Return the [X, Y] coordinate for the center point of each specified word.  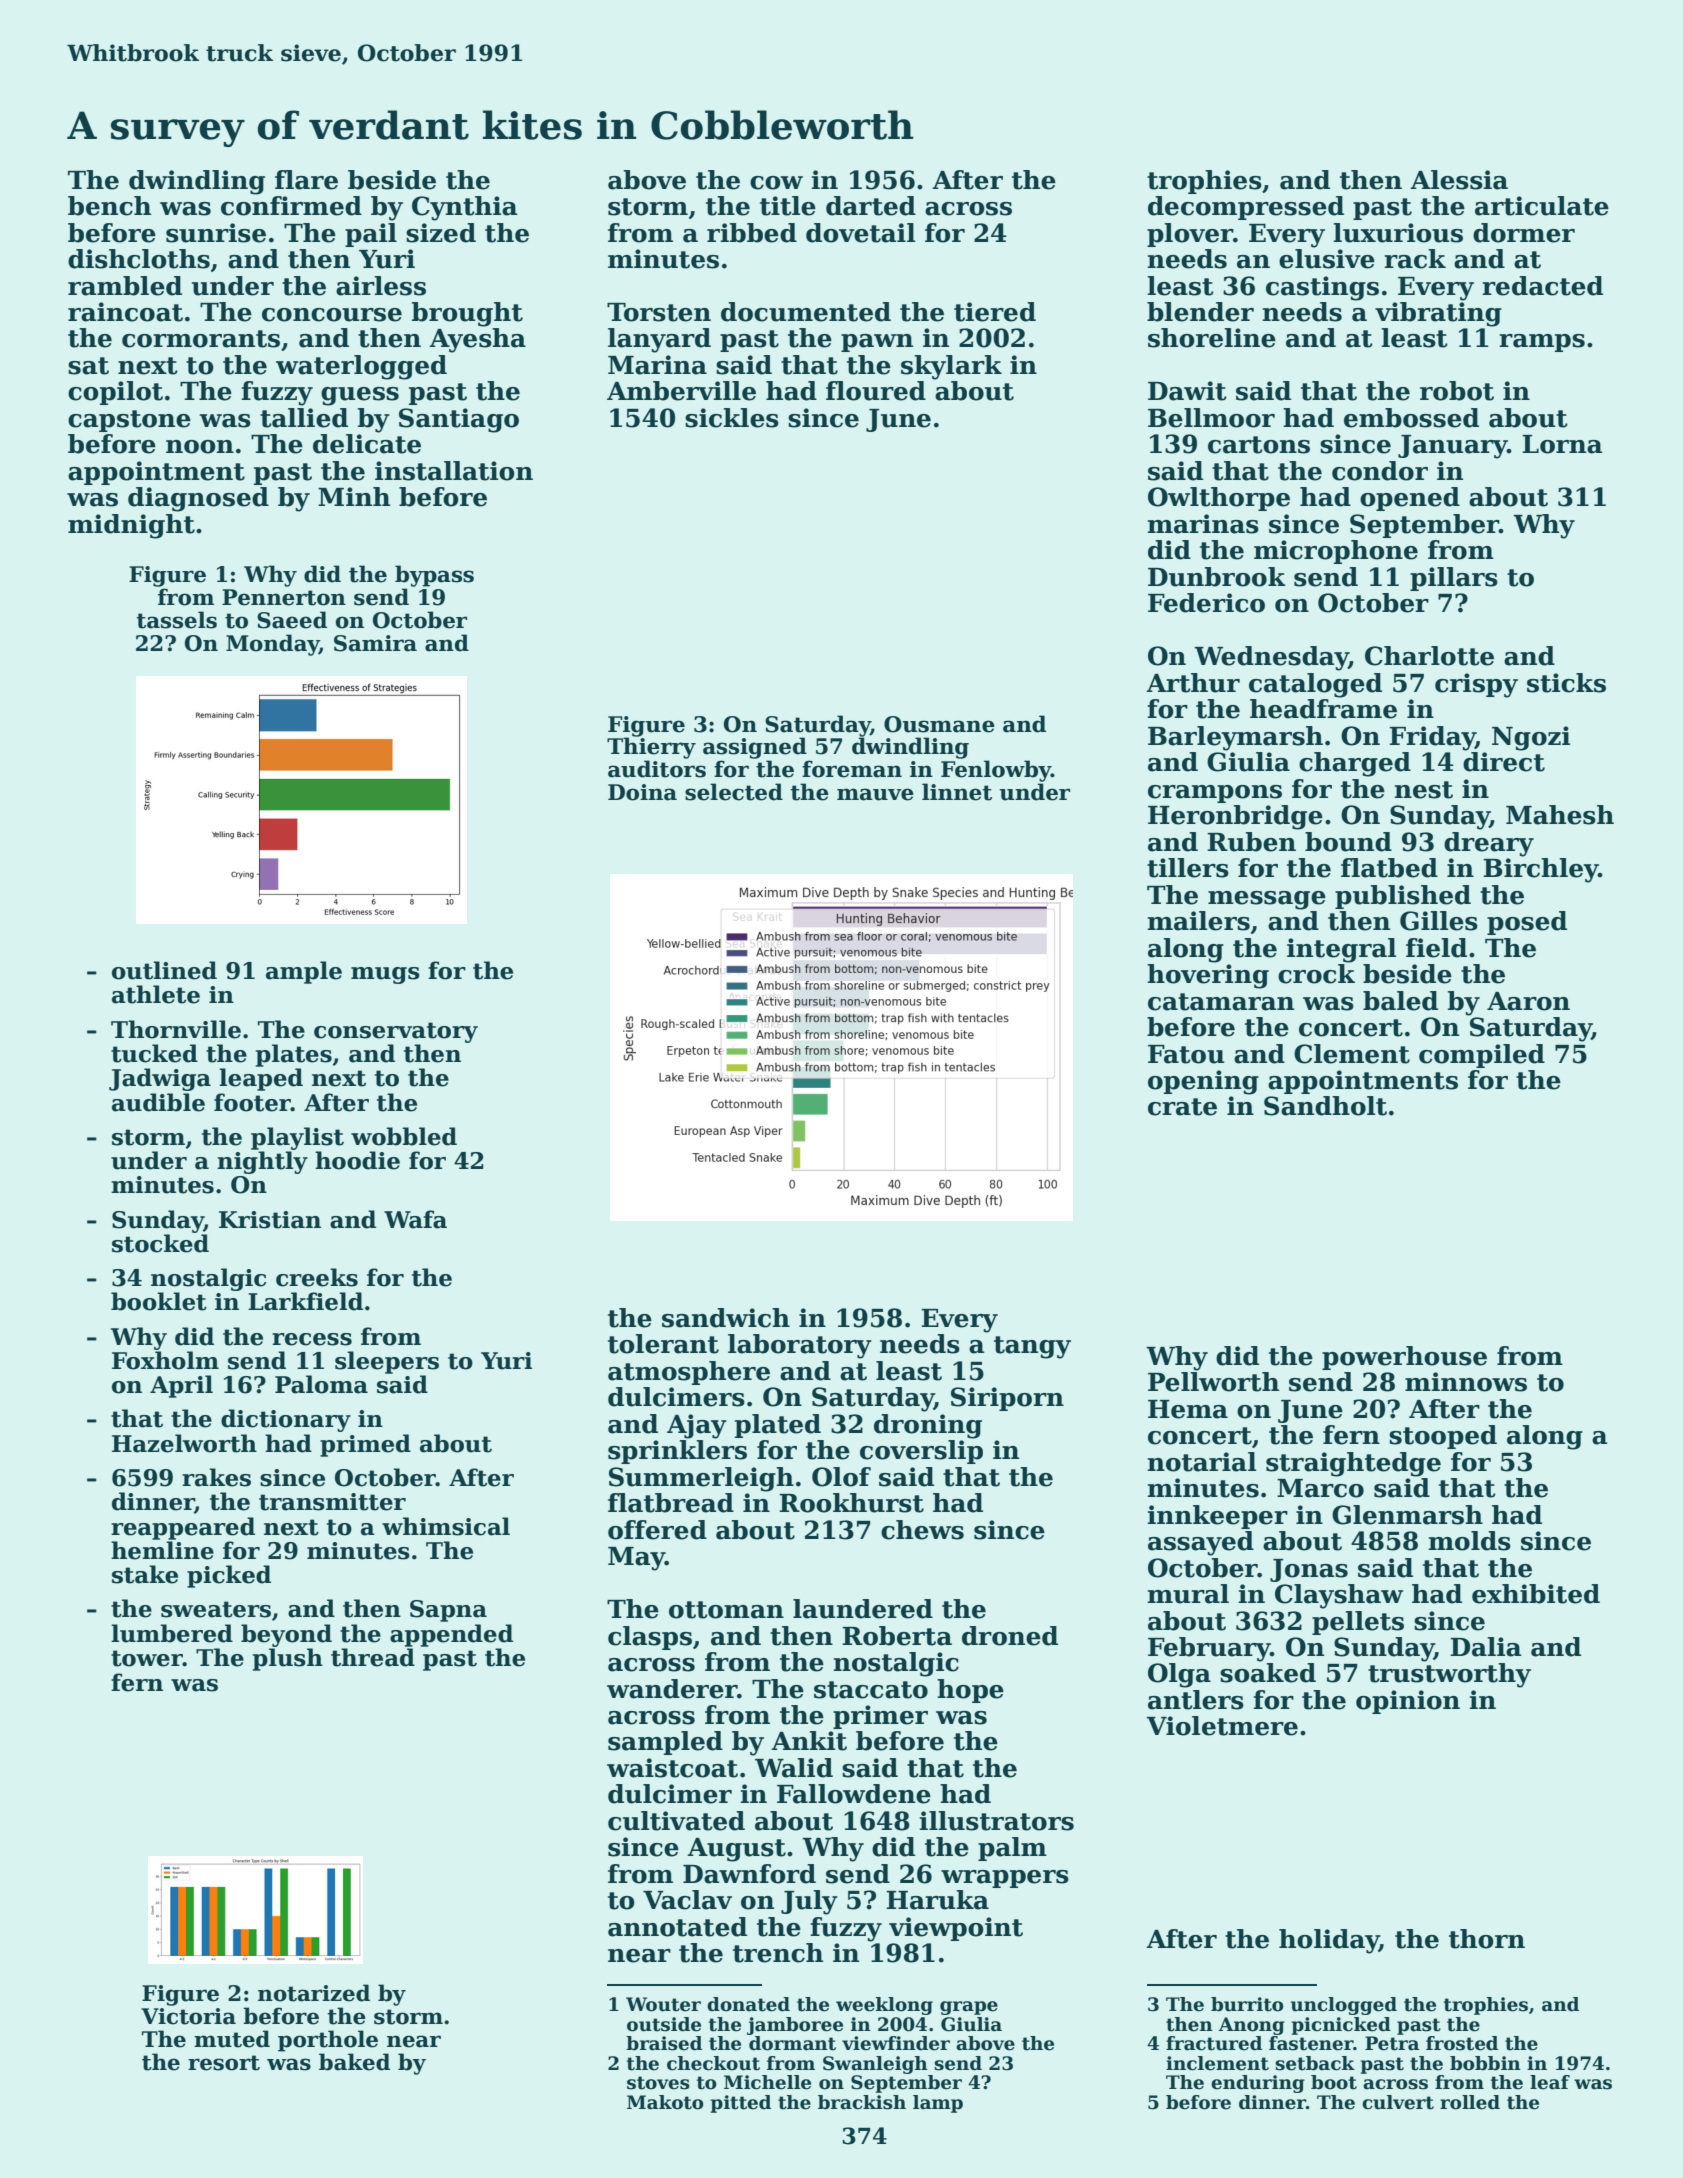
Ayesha [477, 340]
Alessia [1459, 180]
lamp [938, 2104]
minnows [1466, 1382]
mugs [385, 975]
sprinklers [677, 1452]
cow [776, 183]
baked [354, 2062]
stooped [1443, 1437]
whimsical [446, 1526]
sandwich [726, 1318]
